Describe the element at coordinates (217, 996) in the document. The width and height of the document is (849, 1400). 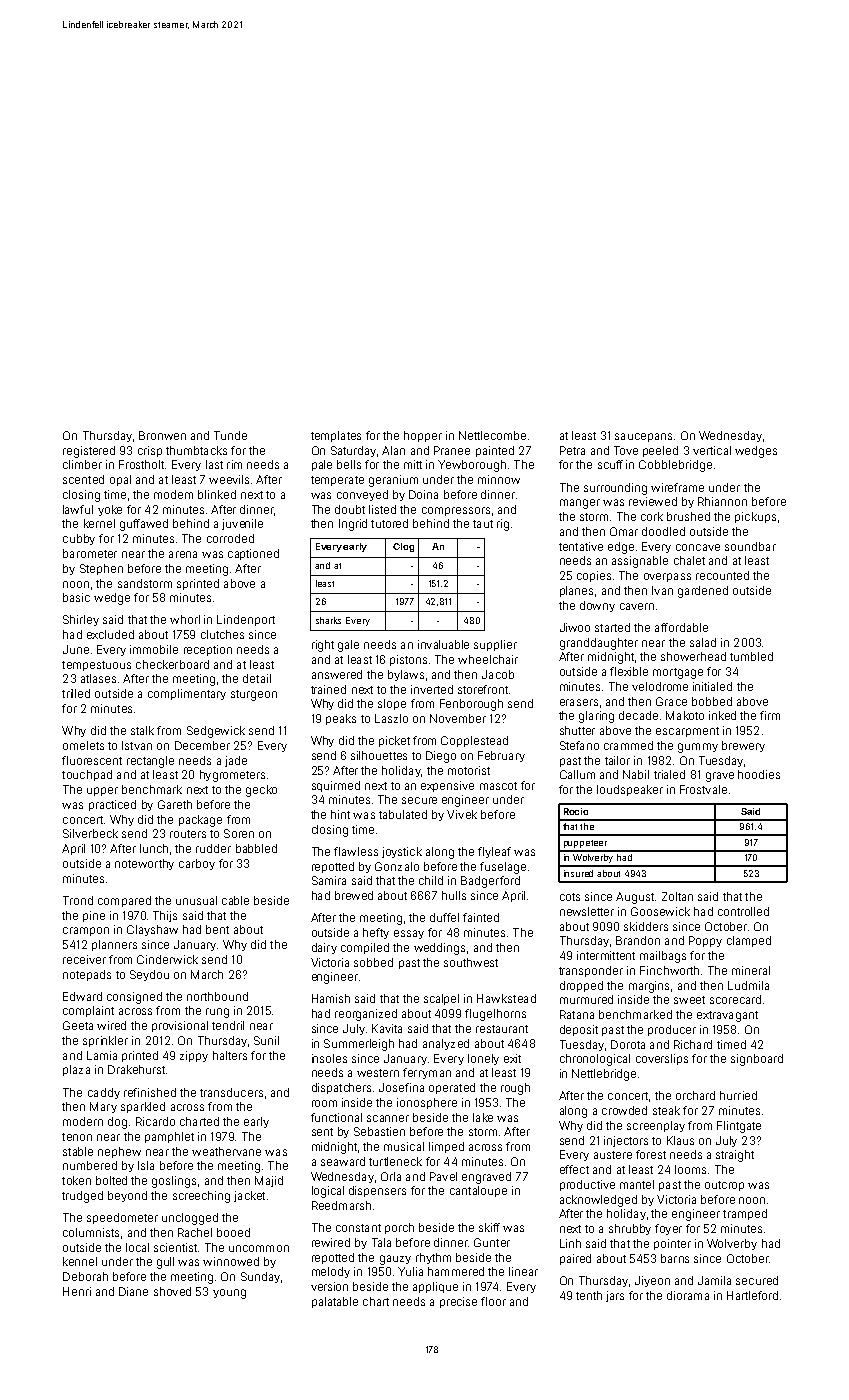
I see `northbound` at that location.
